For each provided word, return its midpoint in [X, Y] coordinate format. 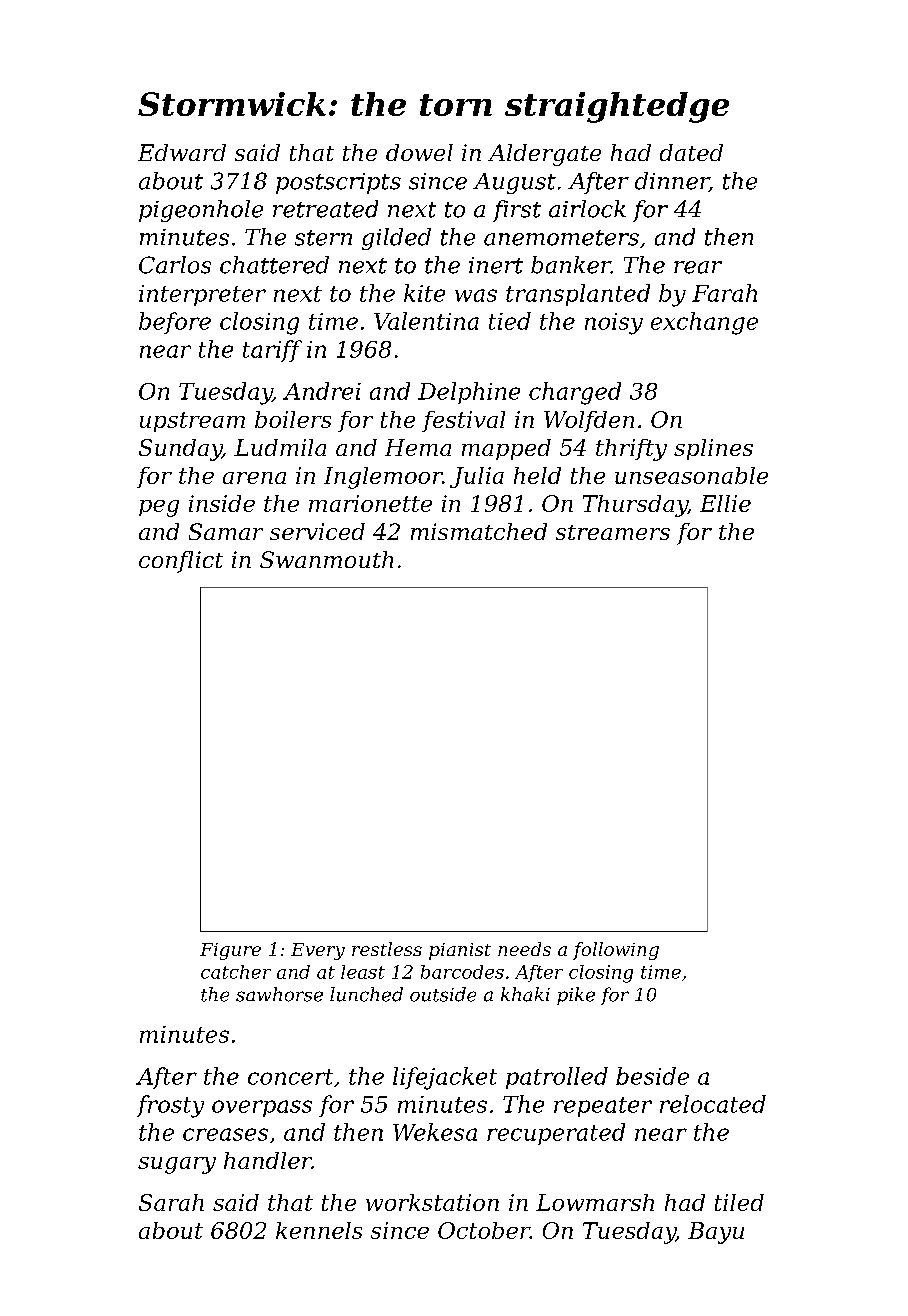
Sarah [171, 1202]
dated [691, 152]
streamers [613, 532]
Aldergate [544, 155]
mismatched [479, 531]
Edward [182, 152]
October [484, 1230]
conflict [181, 562]
